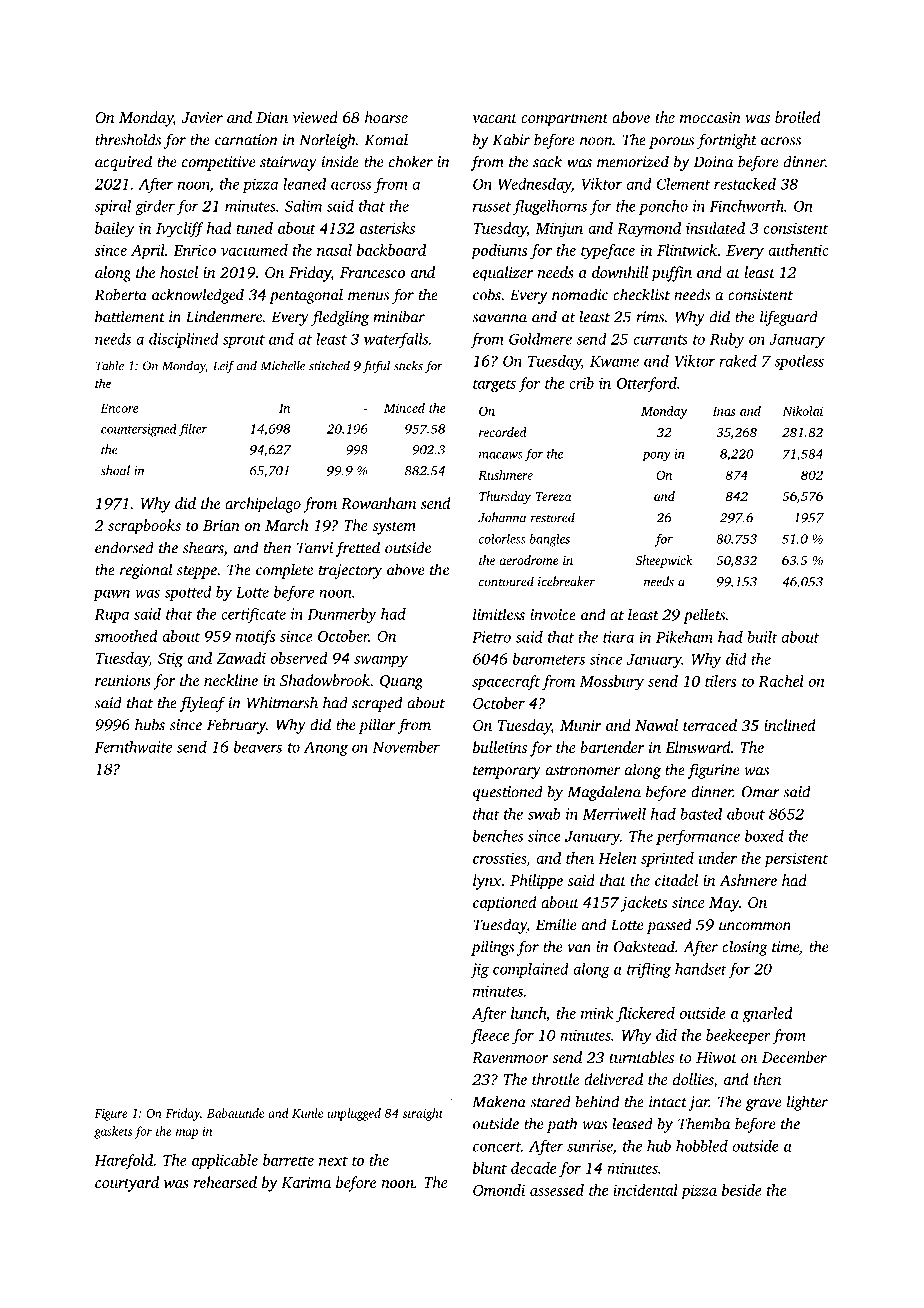 The height and width of the document is (1308, 924). What do you see at coordinates (202, 117) in the document?
I see `Javier` at bounding box center [202, 117].
